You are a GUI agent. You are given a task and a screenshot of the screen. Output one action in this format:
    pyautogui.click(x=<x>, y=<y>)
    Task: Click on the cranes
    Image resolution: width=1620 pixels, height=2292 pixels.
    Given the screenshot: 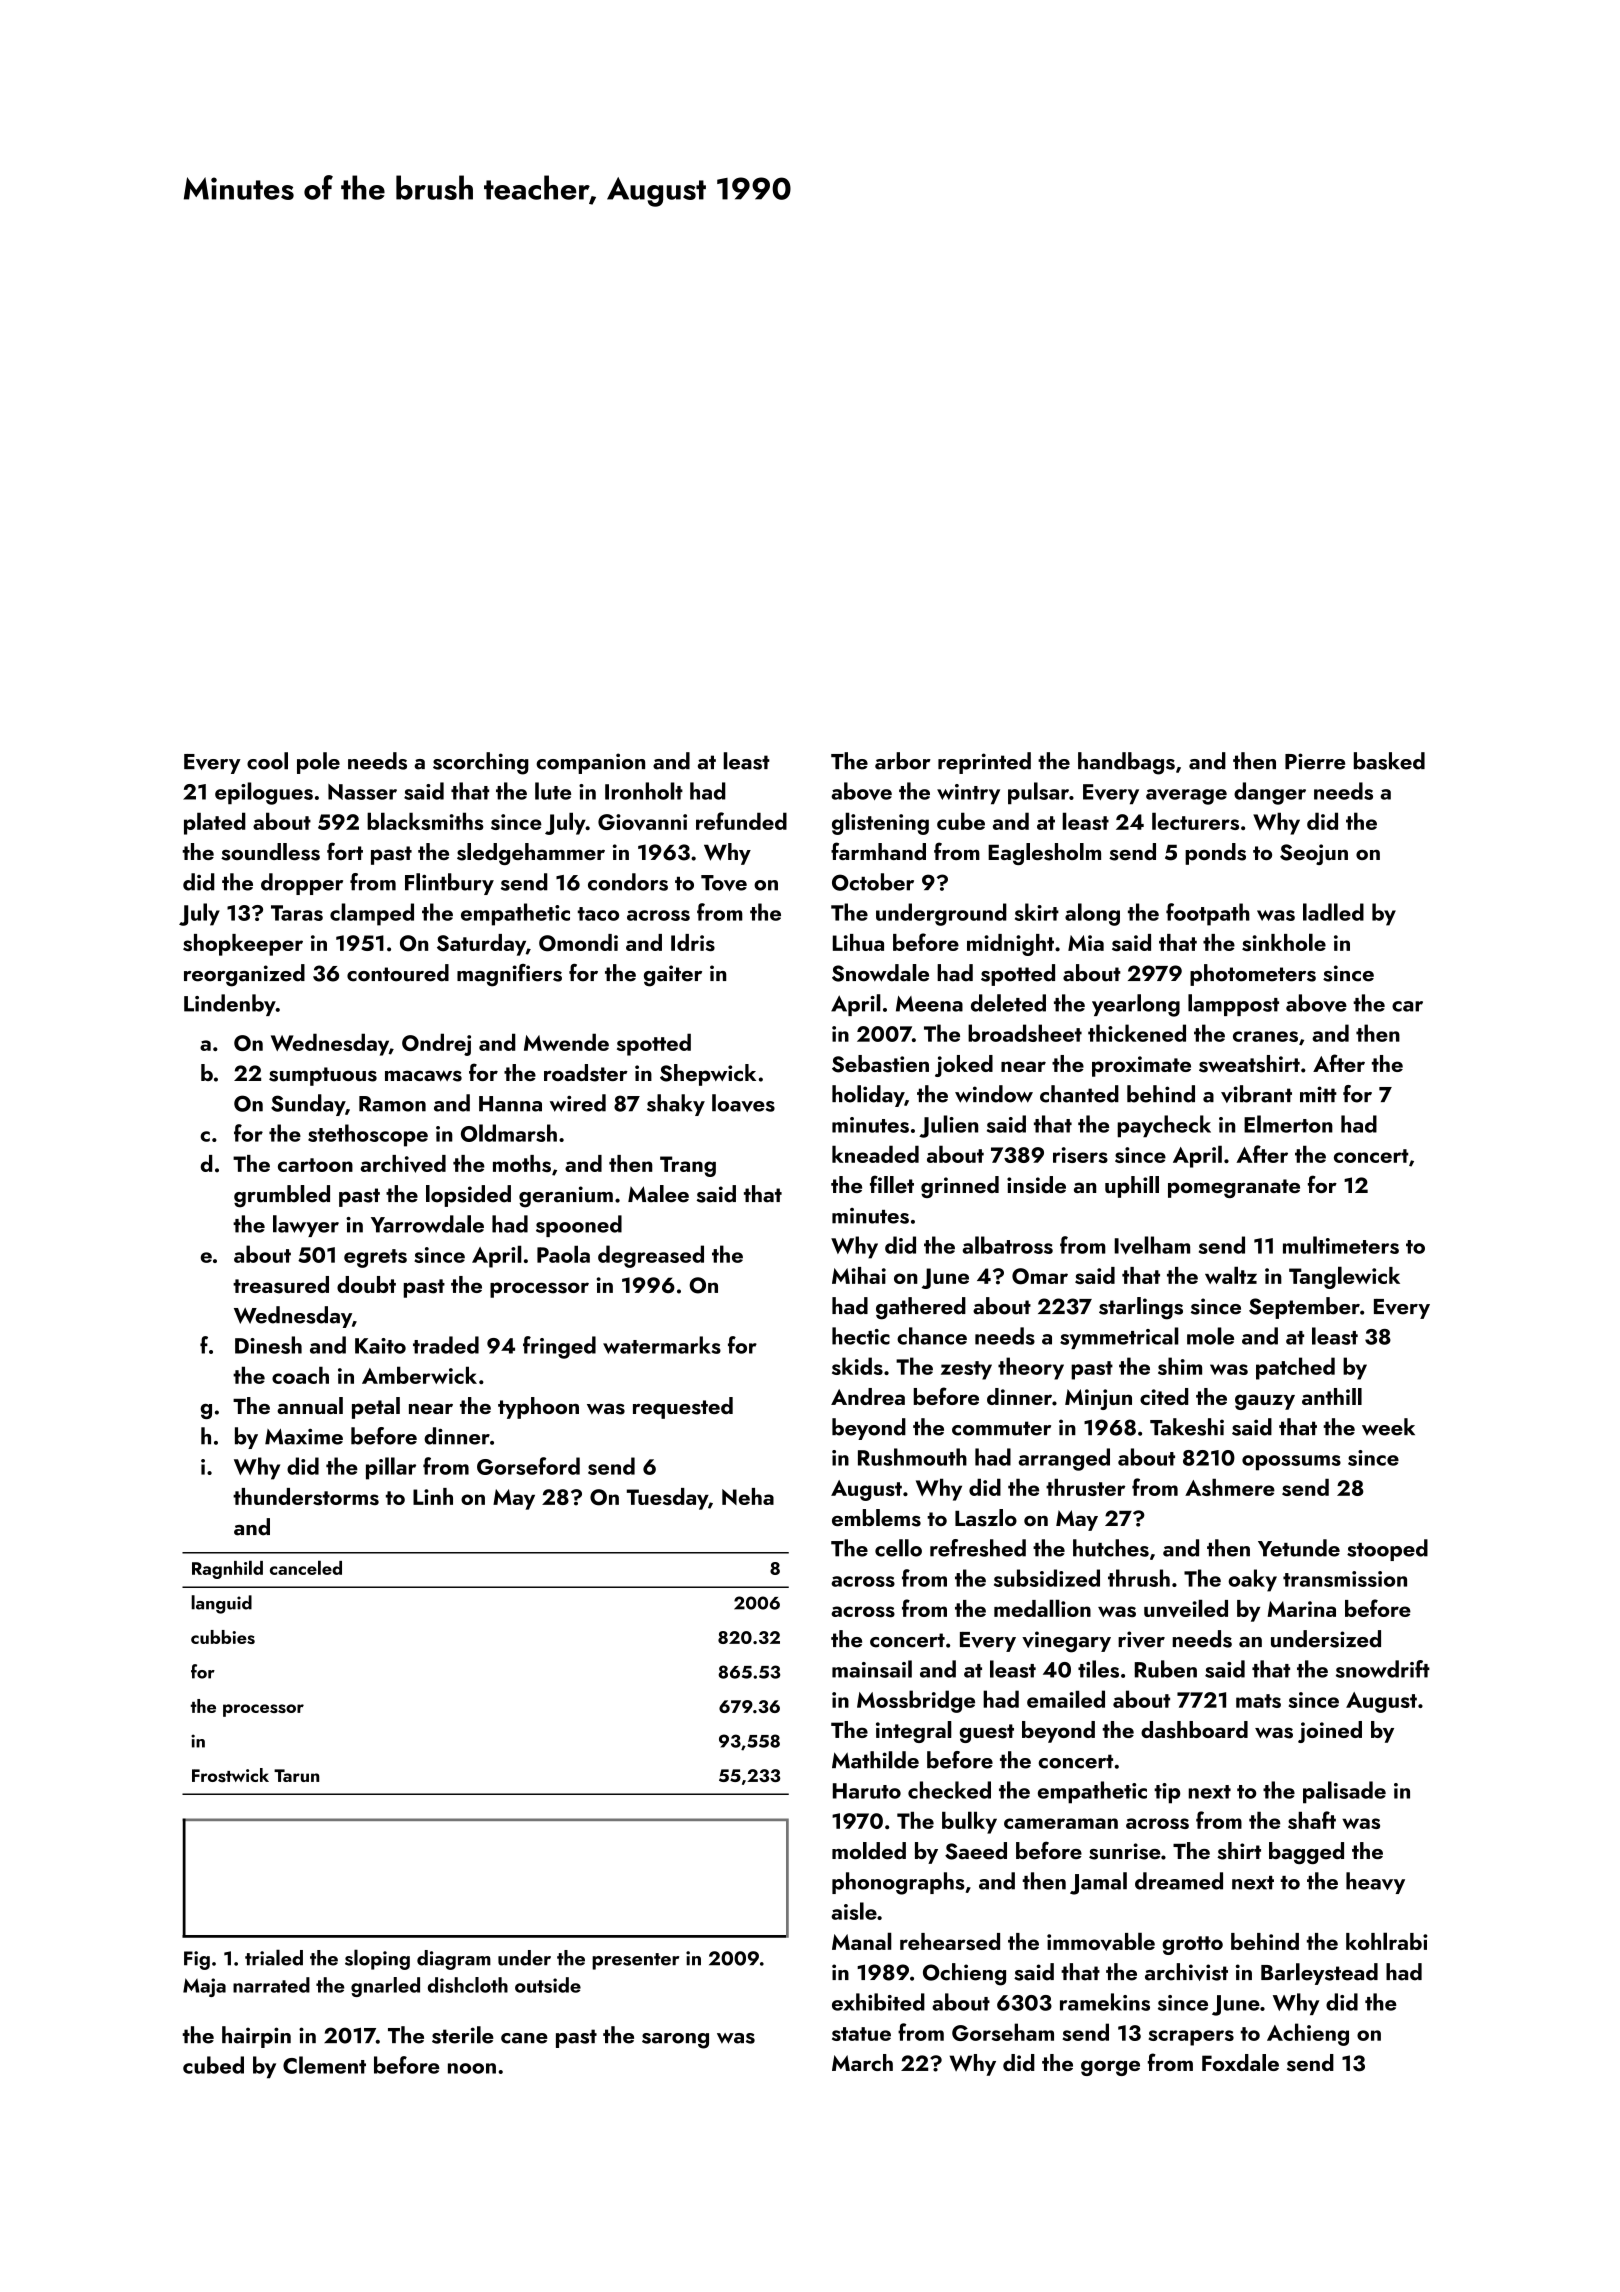 What is the action you would take?
    pyautogui.click(x=1265, y=1036)
